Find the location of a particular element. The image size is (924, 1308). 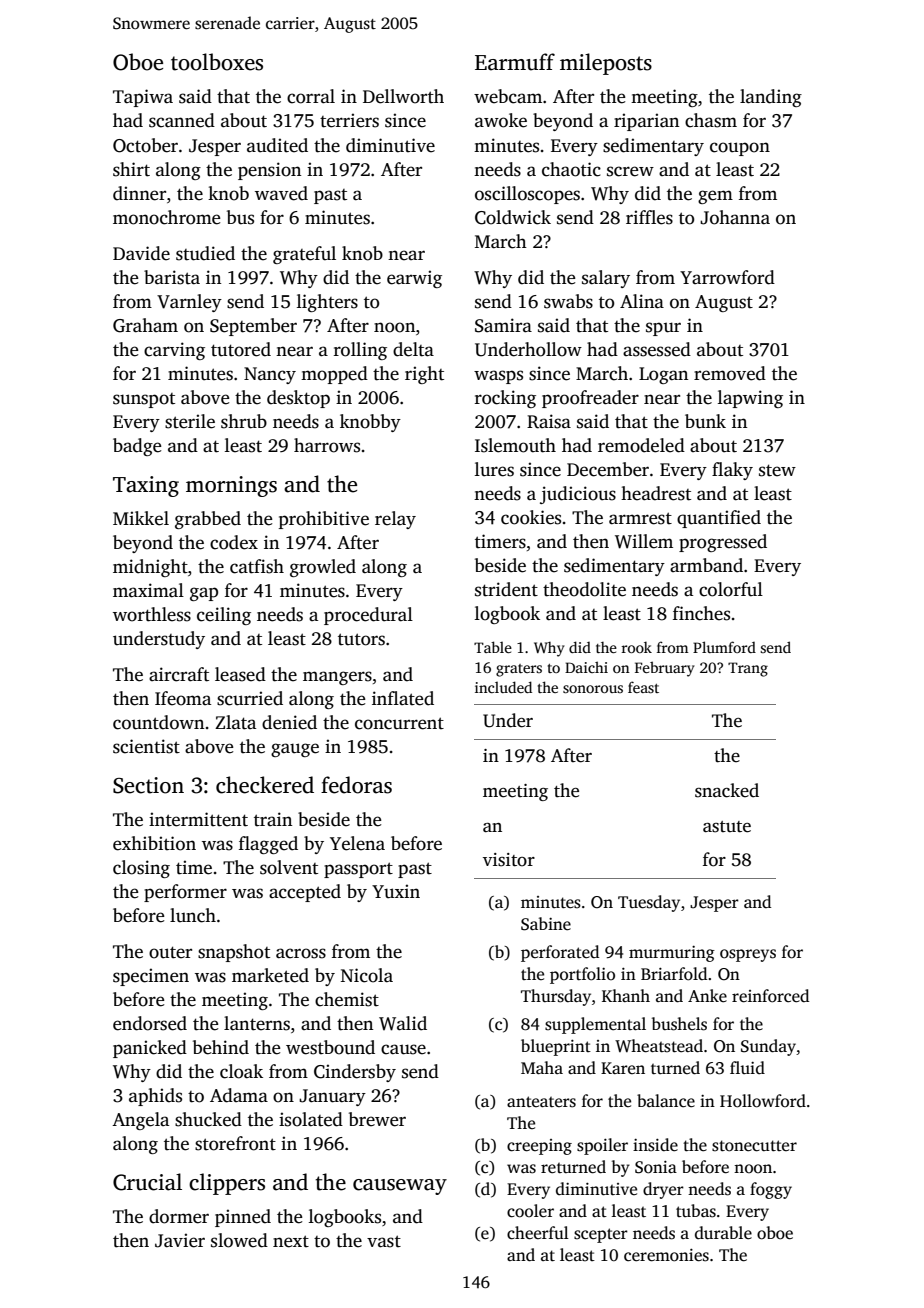

mileposts is located at coordinates (606, 64).
